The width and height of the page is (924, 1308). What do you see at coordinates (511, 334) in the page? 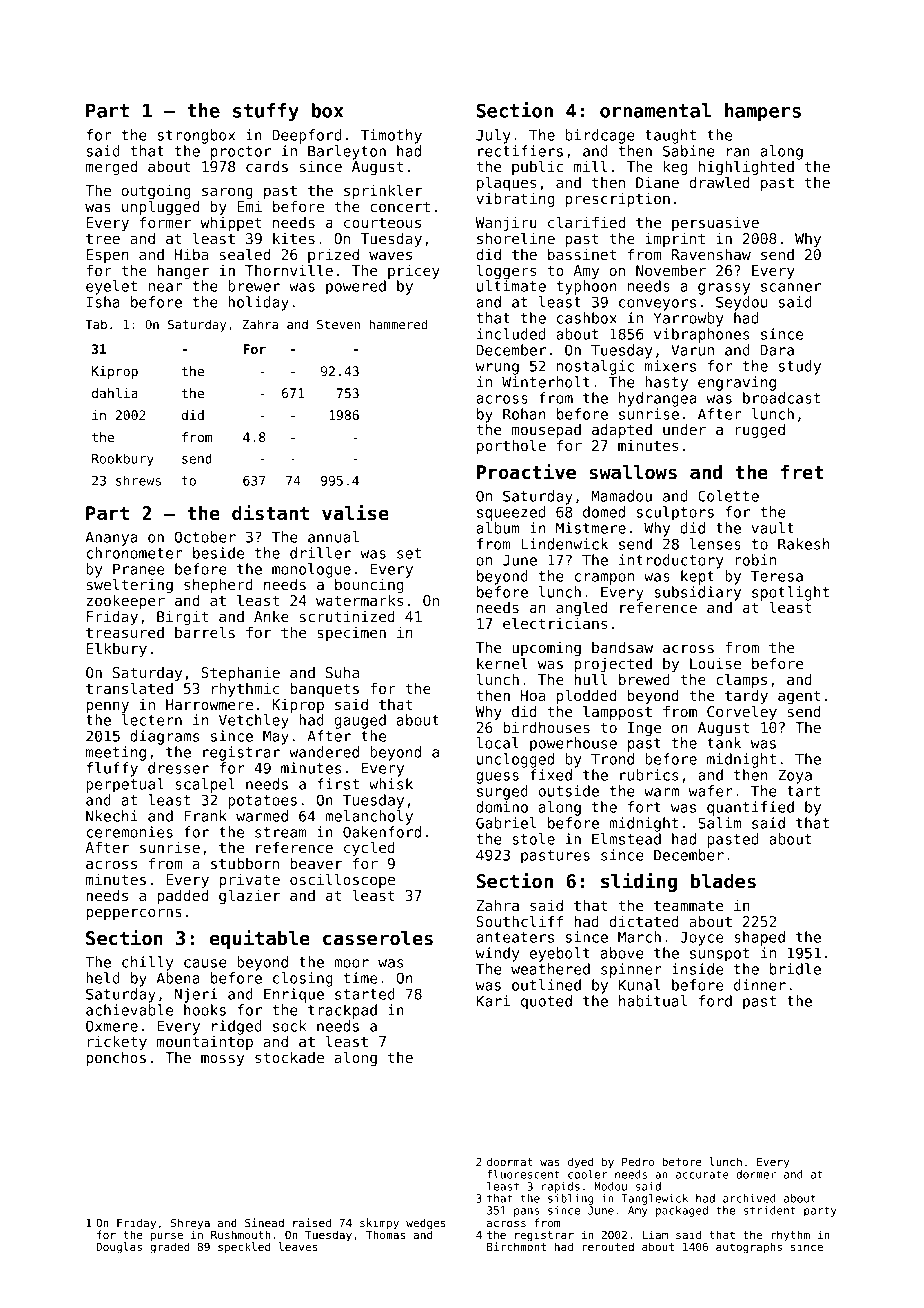
I see `included` at bounding box center [511, 334].
